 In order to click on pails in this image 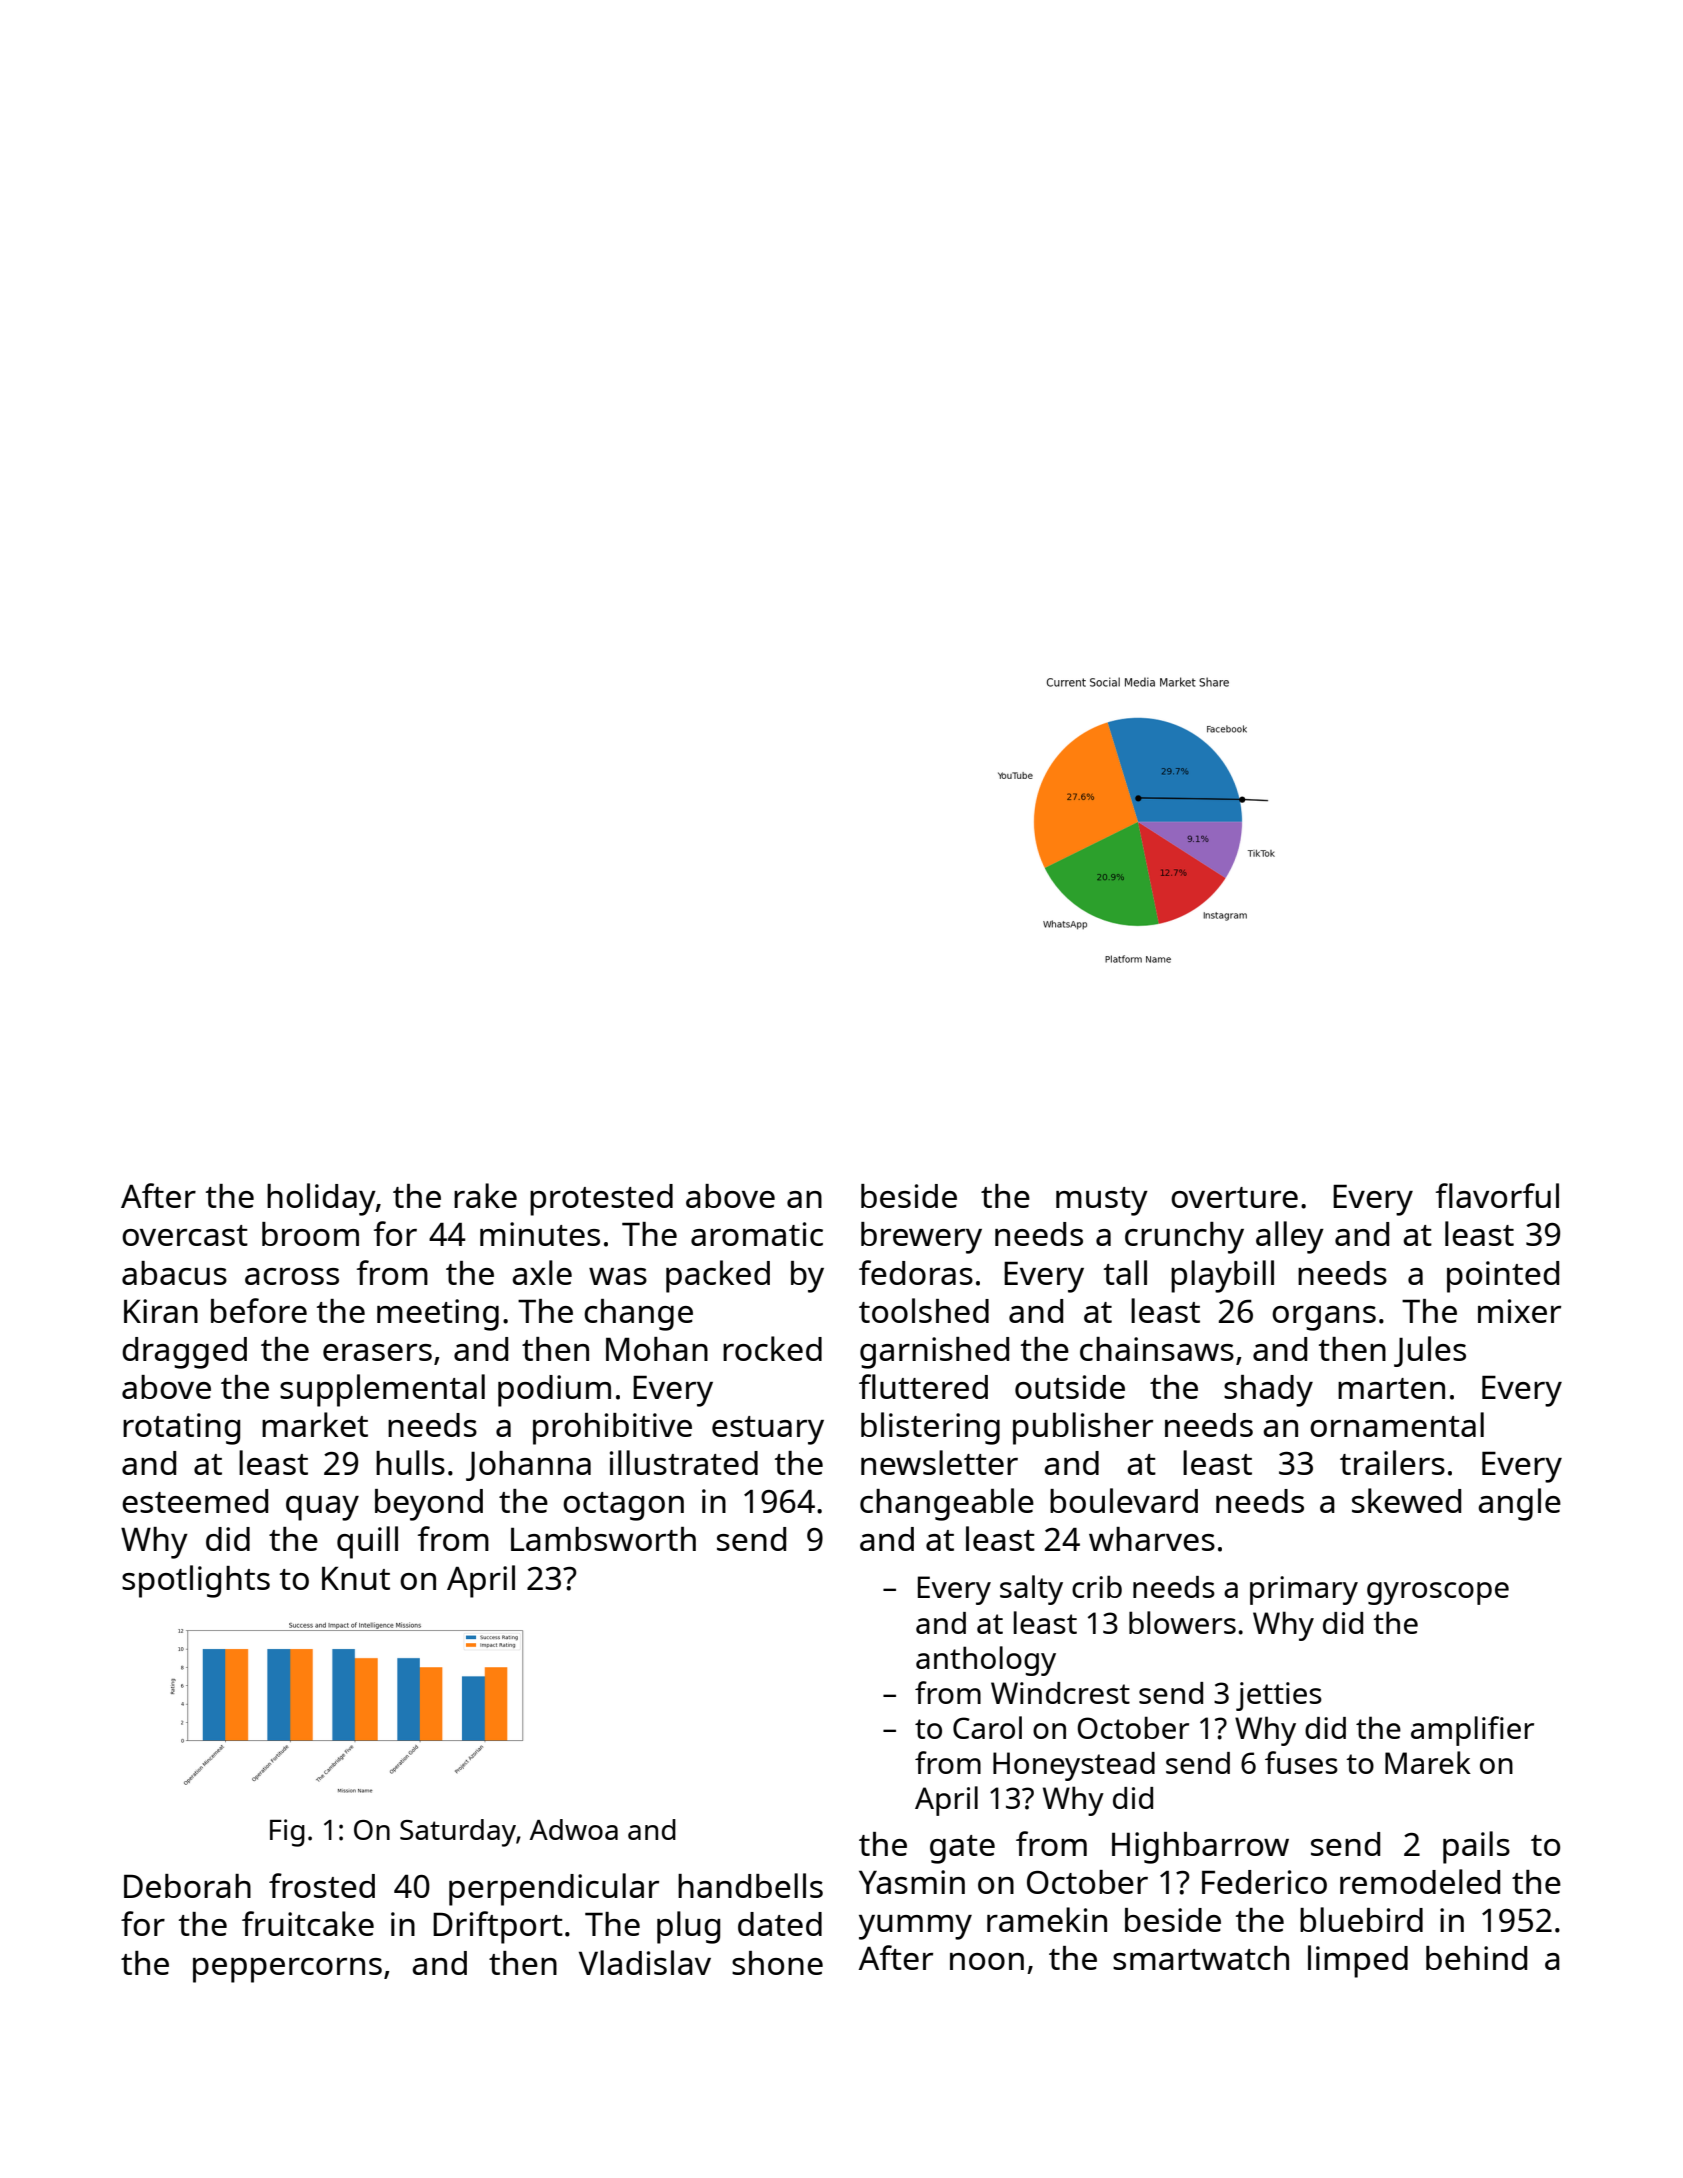, I will do `click(1476, 1847)`.
